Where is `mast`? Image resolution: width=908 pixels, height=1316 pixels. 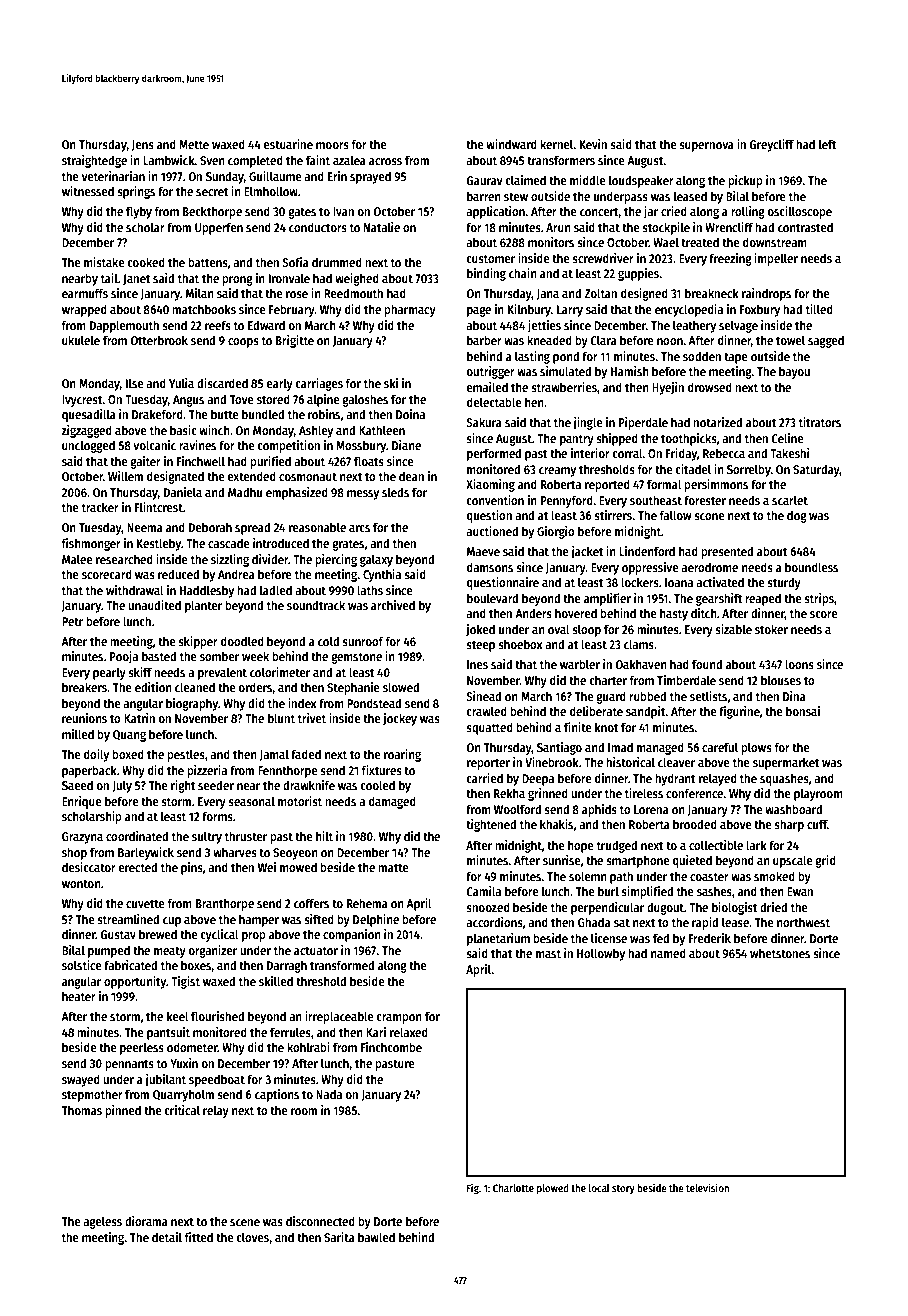
mast is located at coordinates (548, 953).
